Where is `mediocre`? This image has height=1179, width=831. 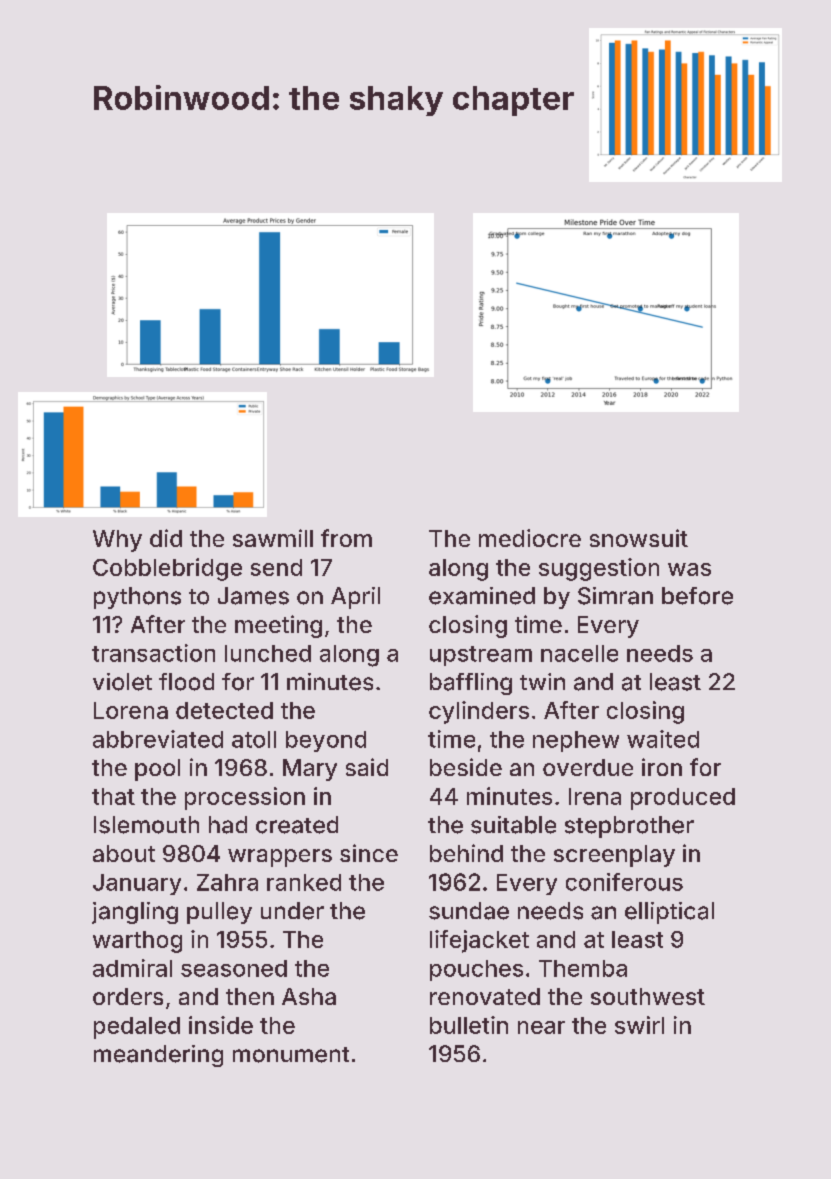 mediocre is located at coordinates (530, 538).
